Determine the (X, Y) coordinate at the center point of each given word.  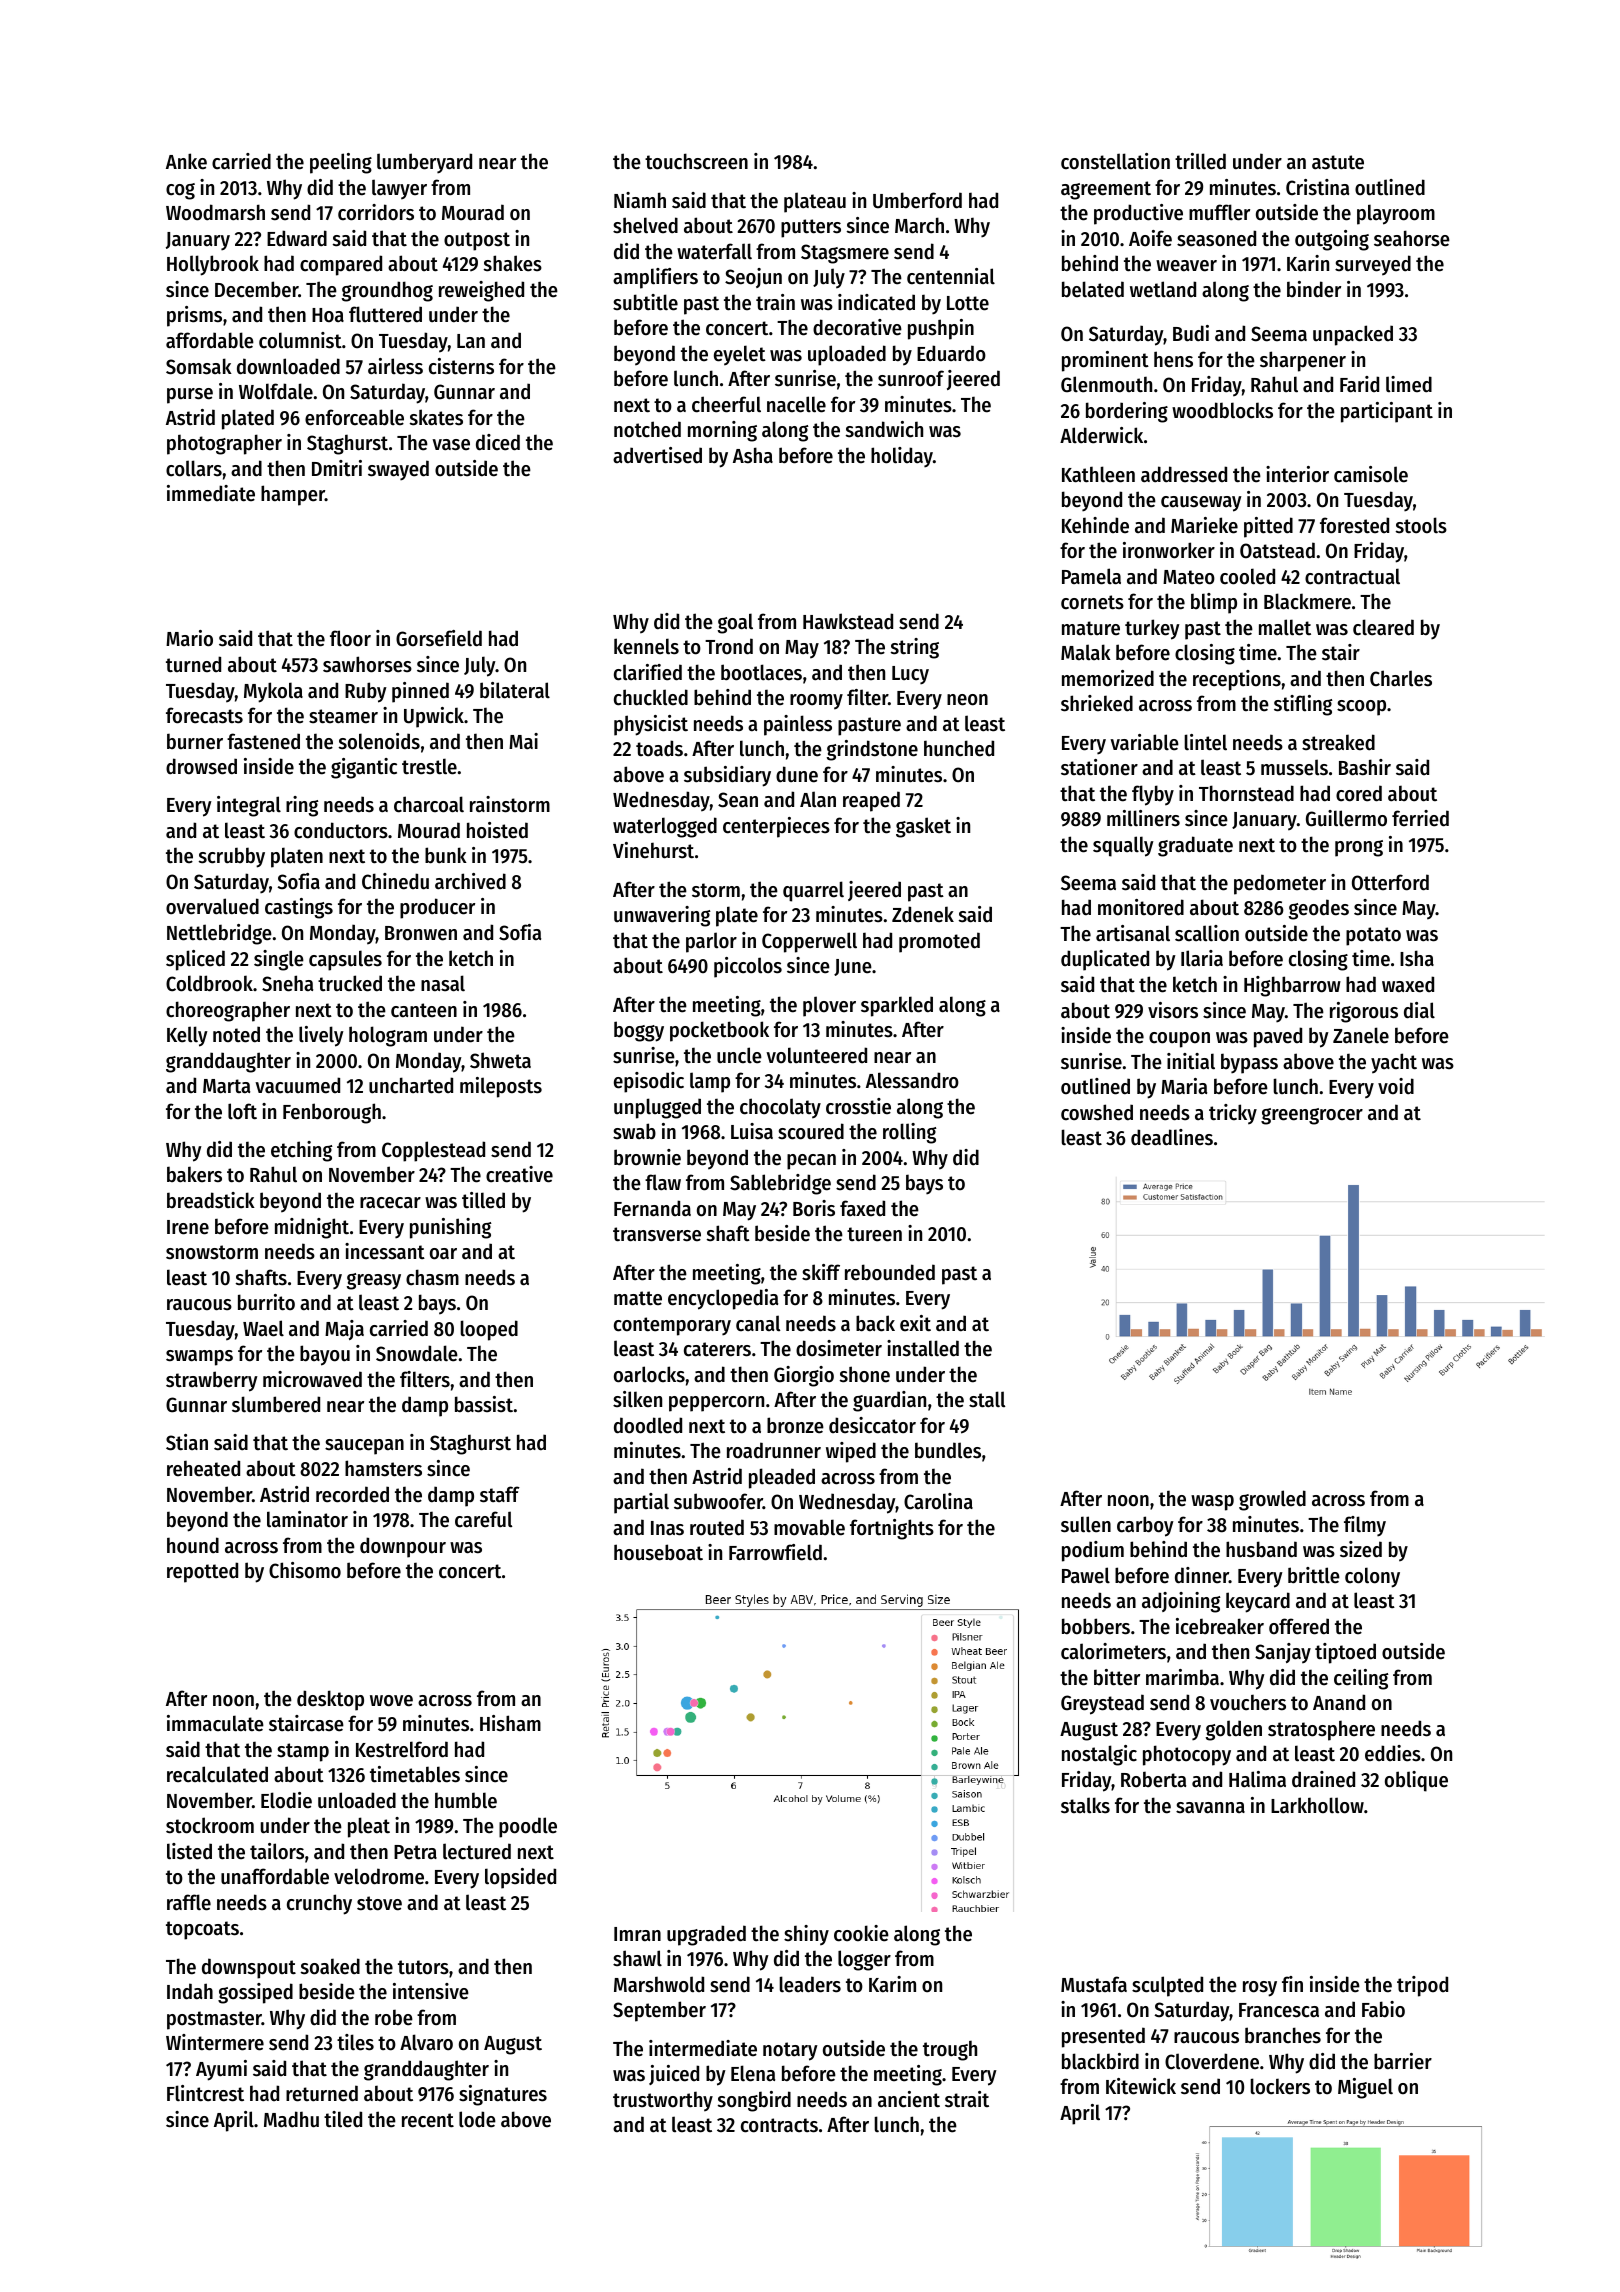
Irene (188, 1227)
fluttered (385, 314)
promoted (939, 942)
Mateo (1189, 577)
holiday (902, 457)
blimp (1214, 603)
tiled (343, 2119)
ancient (909, 2099)
